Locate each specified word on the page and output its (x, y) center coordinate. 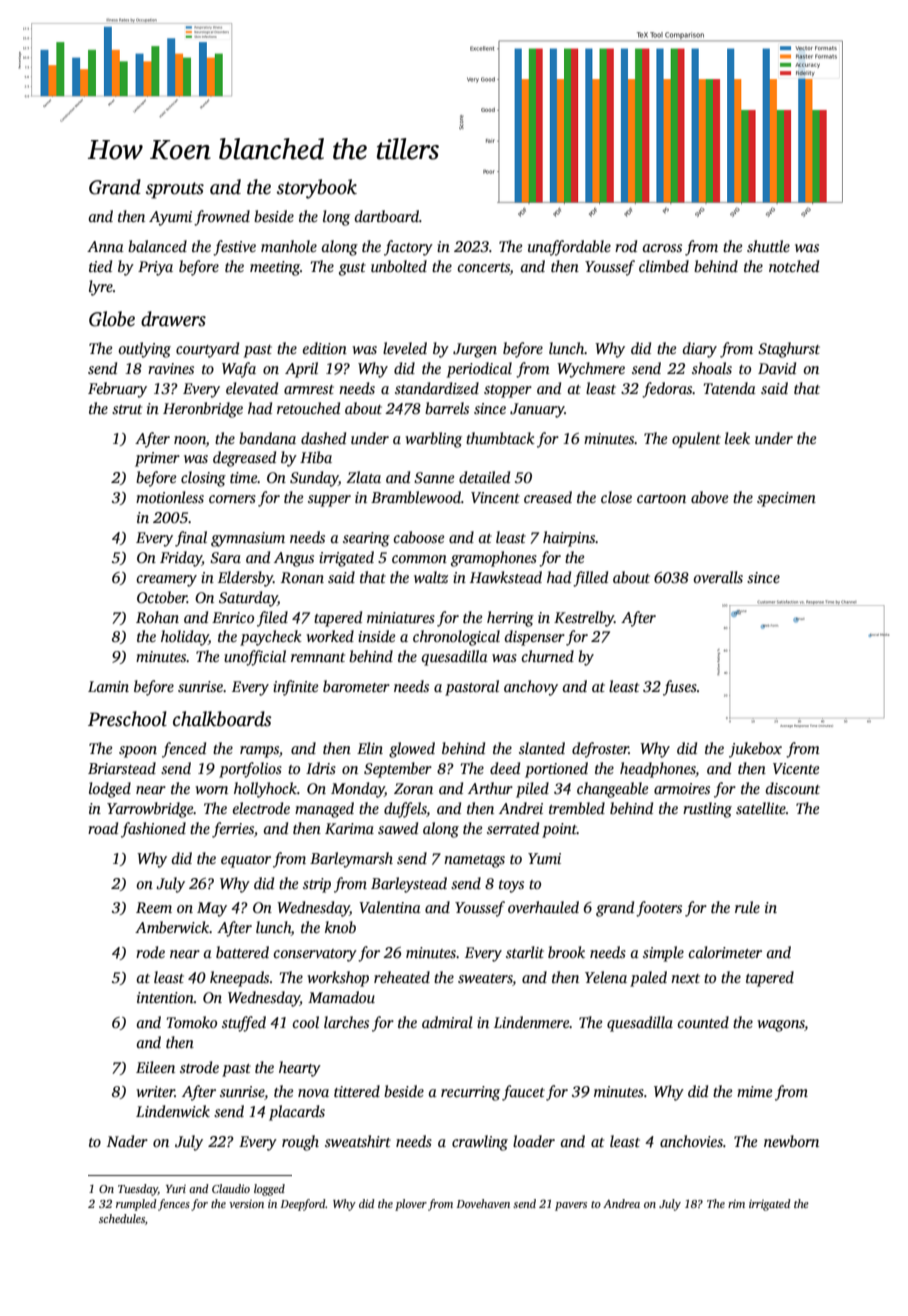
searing (366, 539)
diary (700, 350)
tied (100, 266)
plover (411, 1205)
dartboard (387, 216)
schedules (122, 1218)
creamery (167, 581)
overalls (718, 577)
